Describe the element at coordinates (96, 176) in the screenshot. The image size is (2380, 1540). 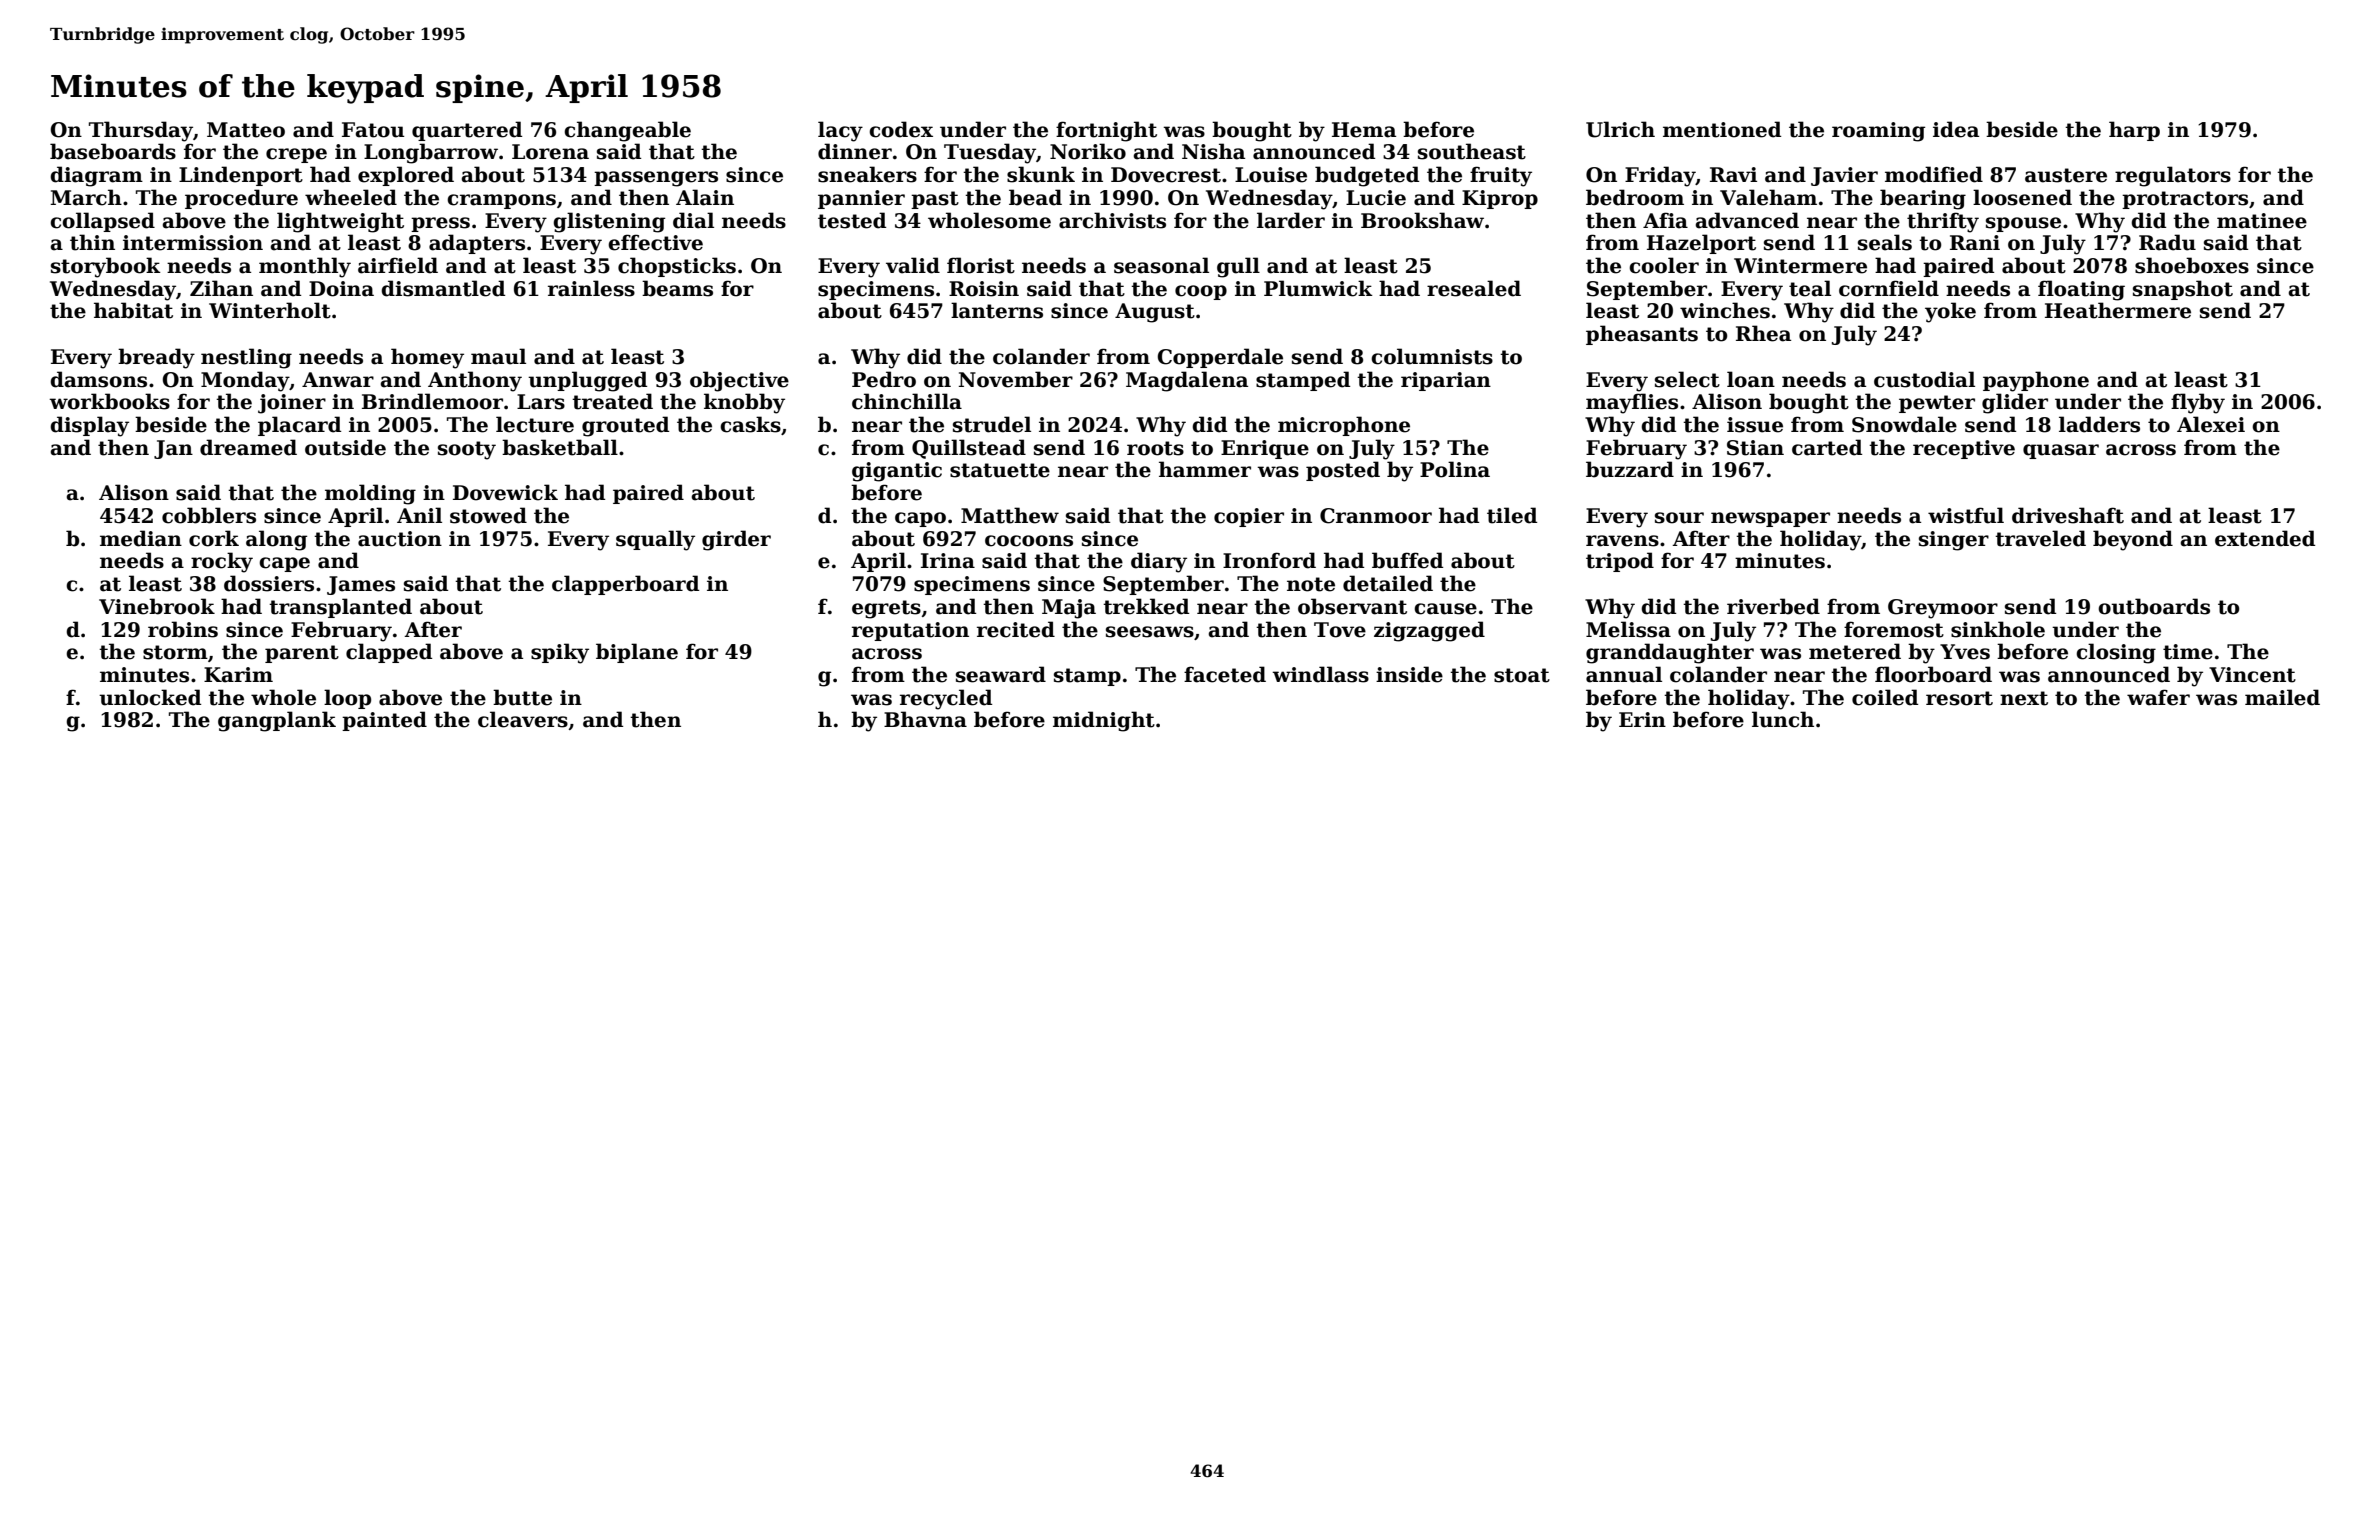
I see `diagram` at that location.
